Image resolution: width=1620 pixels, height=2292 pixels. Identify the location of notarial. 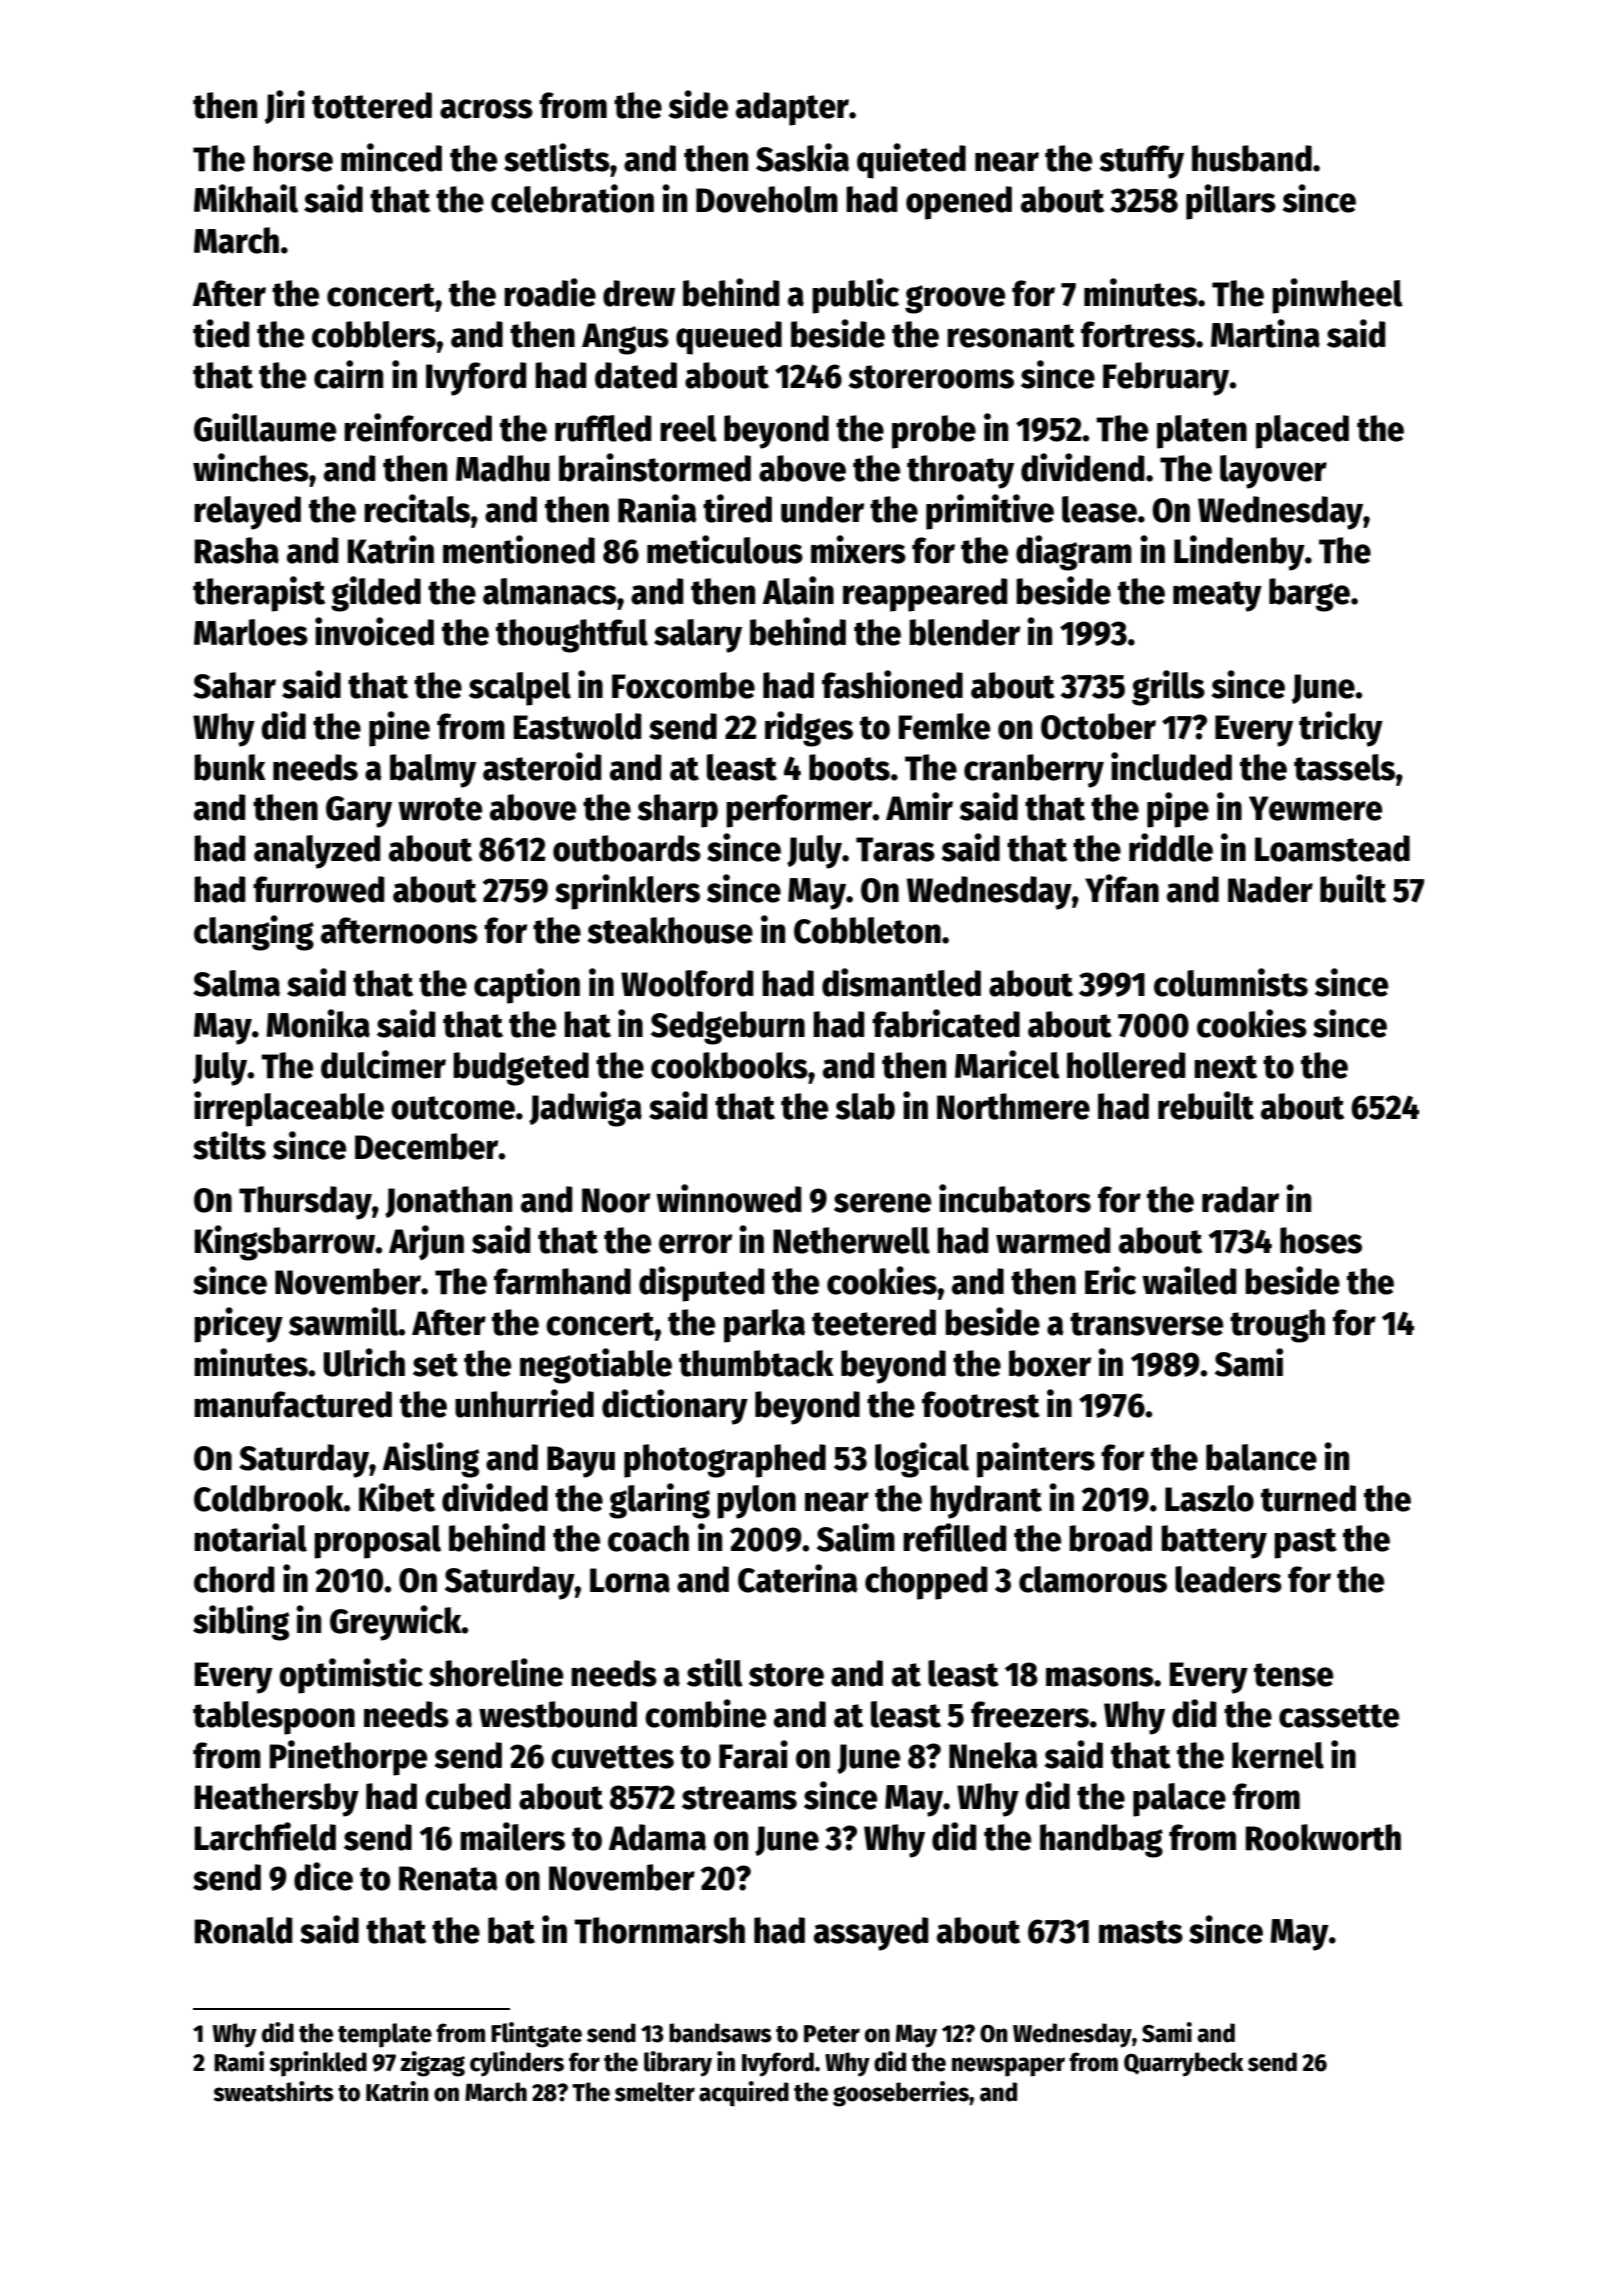
(250, 1537).
